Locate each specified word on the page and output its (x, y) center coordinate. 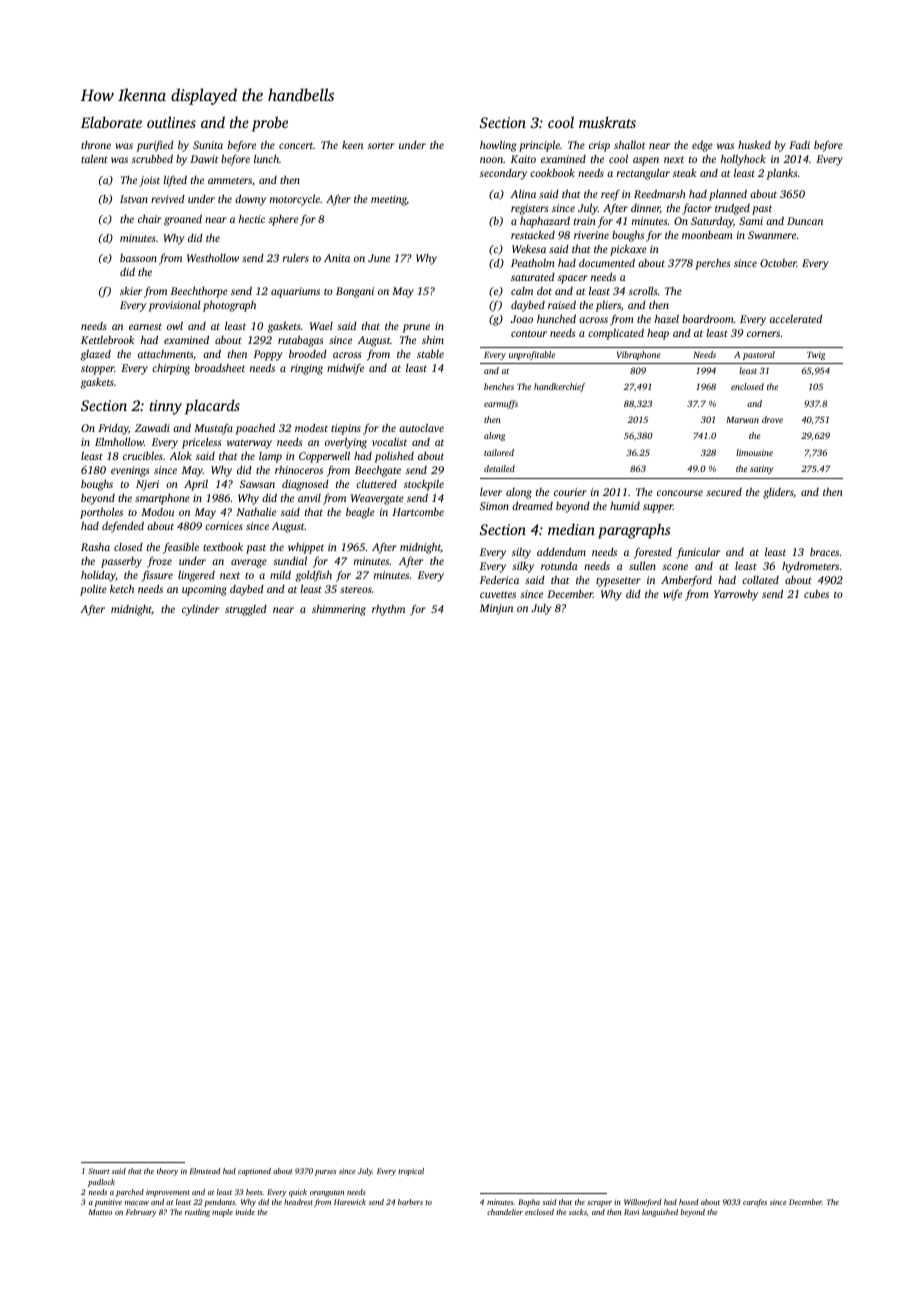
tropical (411, 1172)
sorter (381, 146)
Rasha (95, 547)
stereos (356, 590)
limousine (754, 452)
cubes (816, 594)
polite (93, 590)
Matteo (100, 1212)
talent (94, 159)
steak (685, 173)
